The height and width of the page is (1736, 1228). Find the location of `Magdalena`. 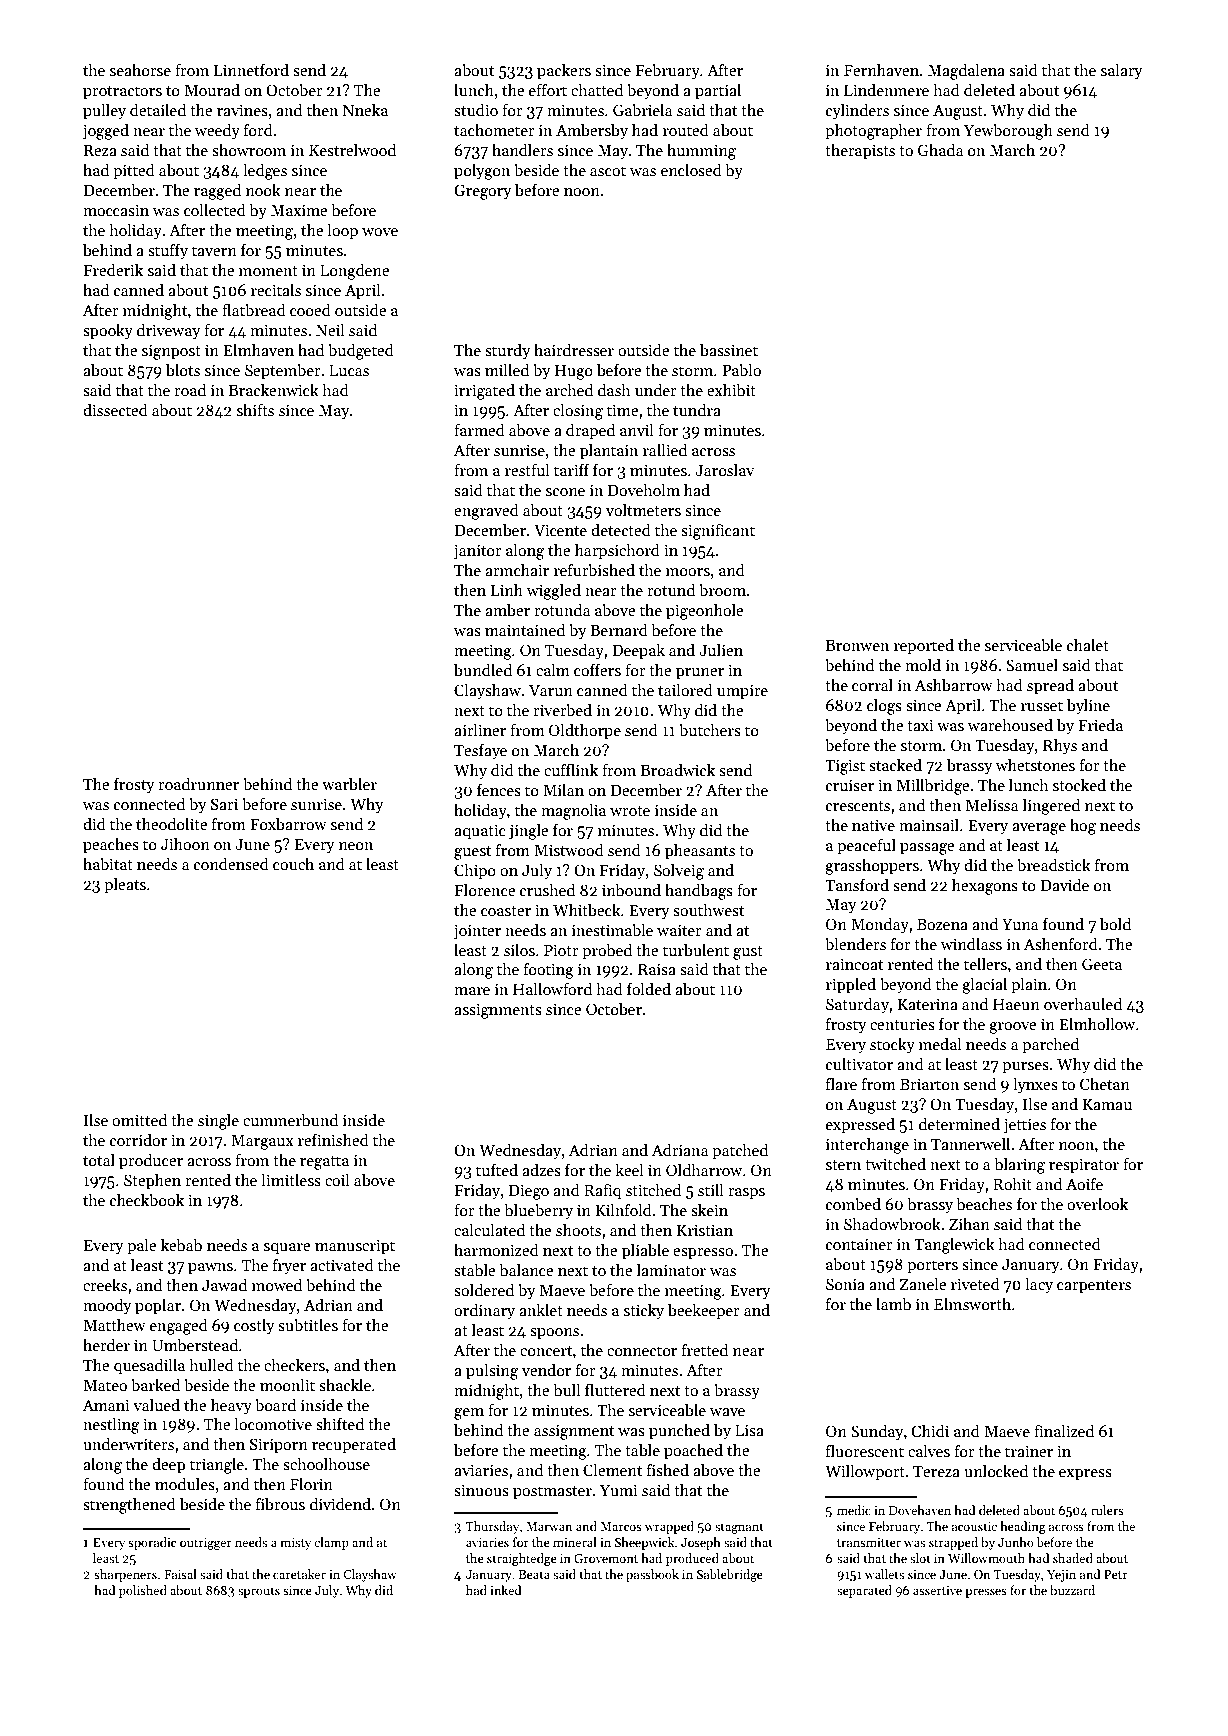

Magdalena is located at coordinates (966, 71).
